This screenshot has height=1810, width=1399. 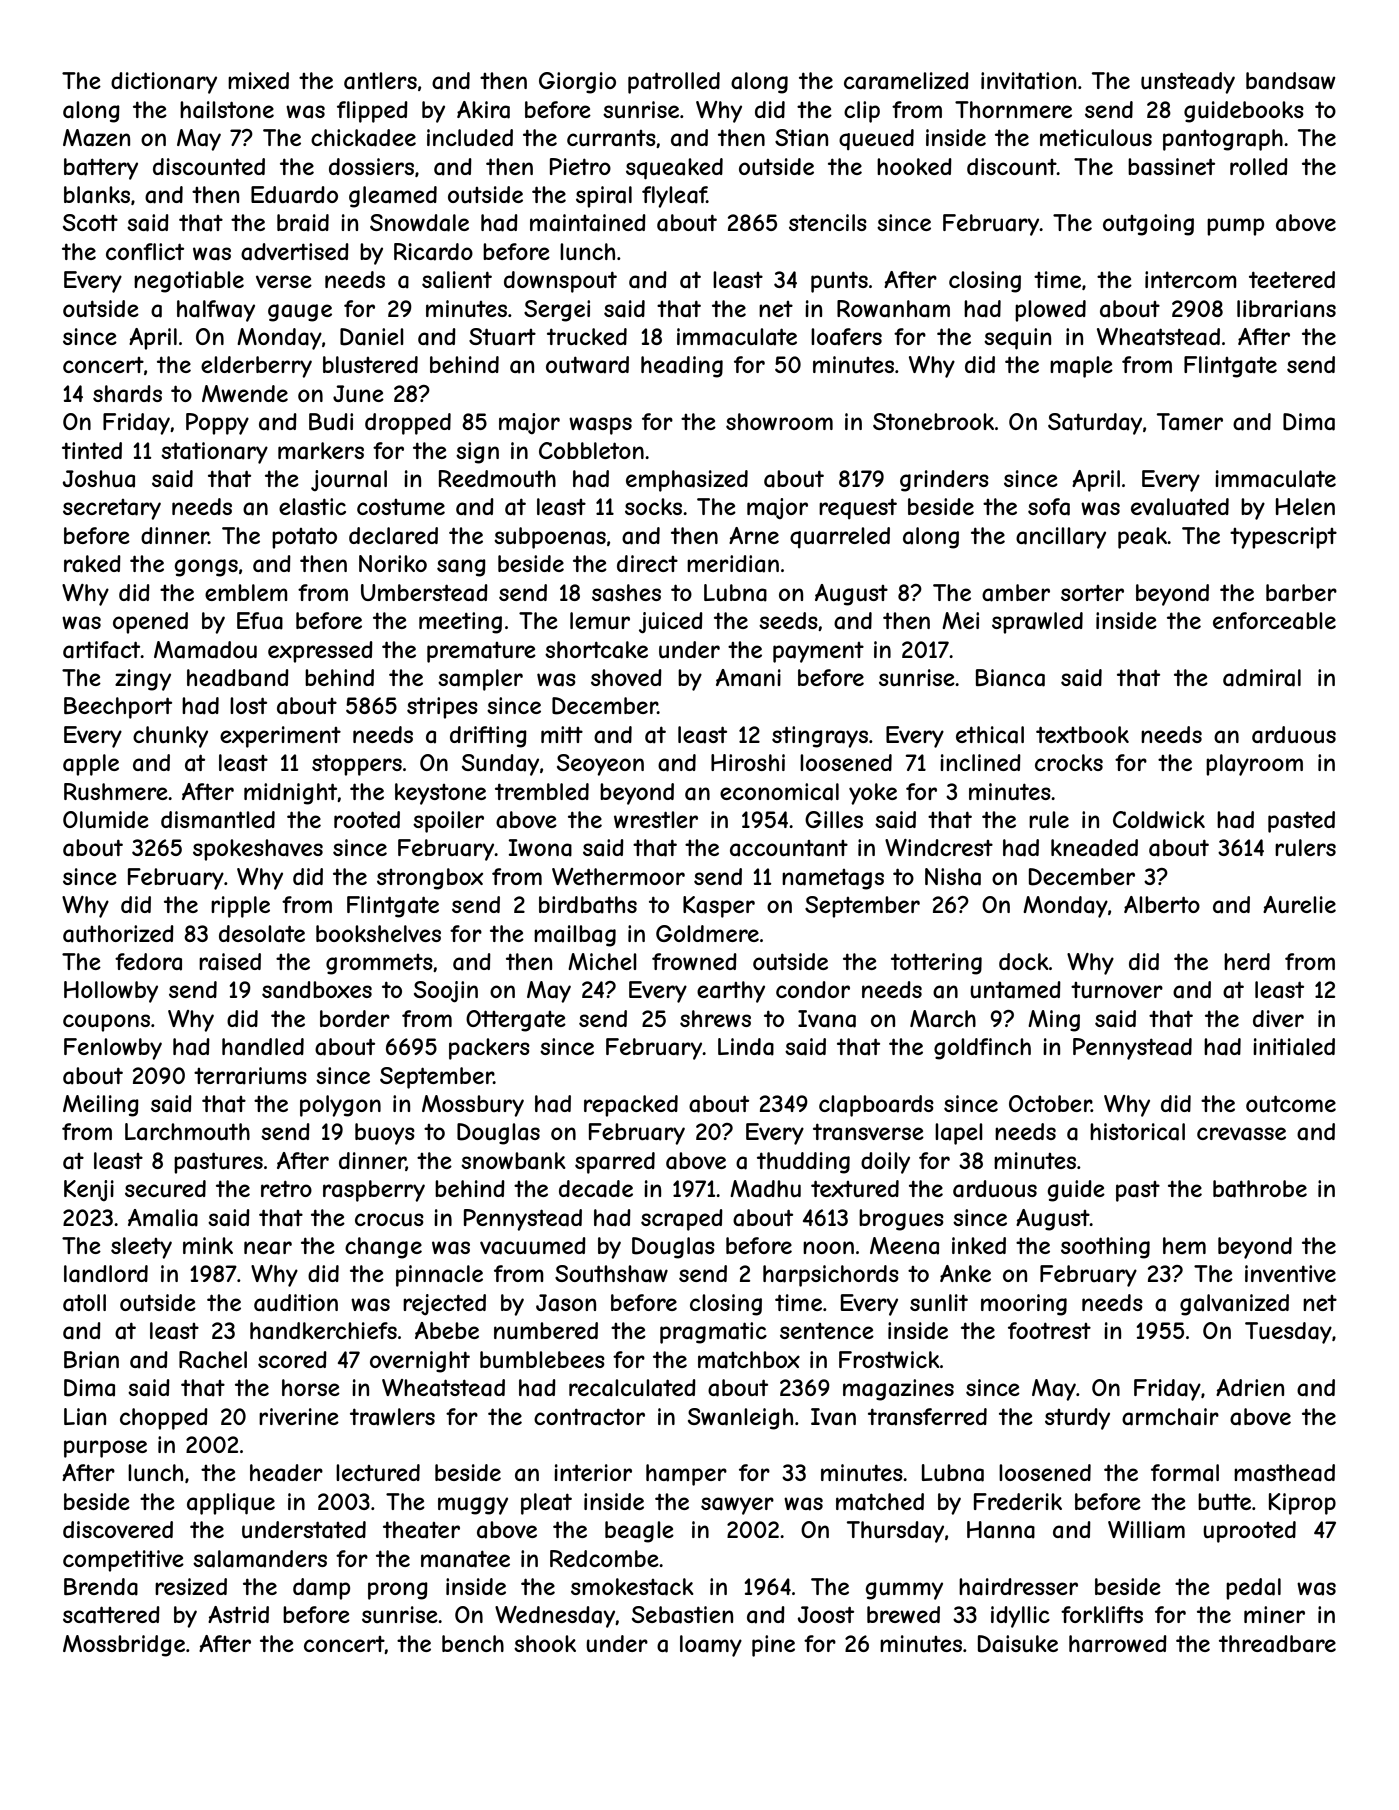 What do you see at coordinates (611, 138) in the screenshot?
I see `currants` at bounding box center [611, 138].
